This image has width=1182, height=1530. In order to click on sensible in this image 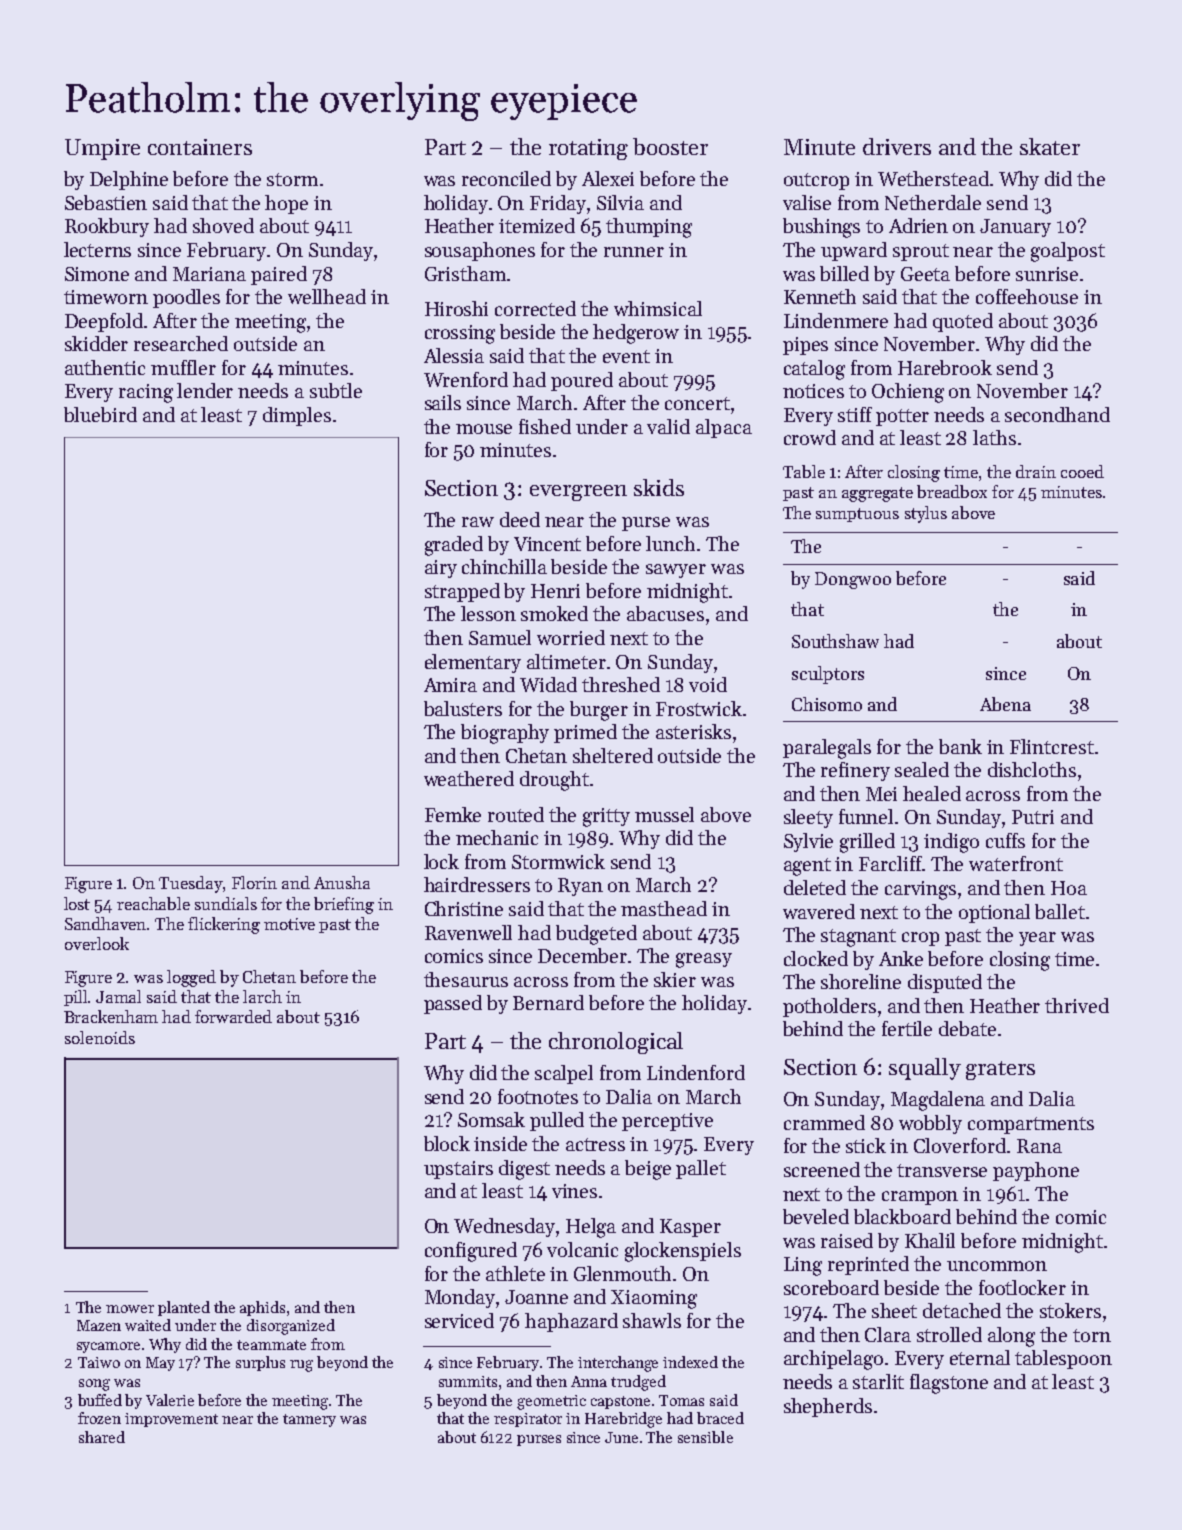, I will do `click(705, 1437)`.
